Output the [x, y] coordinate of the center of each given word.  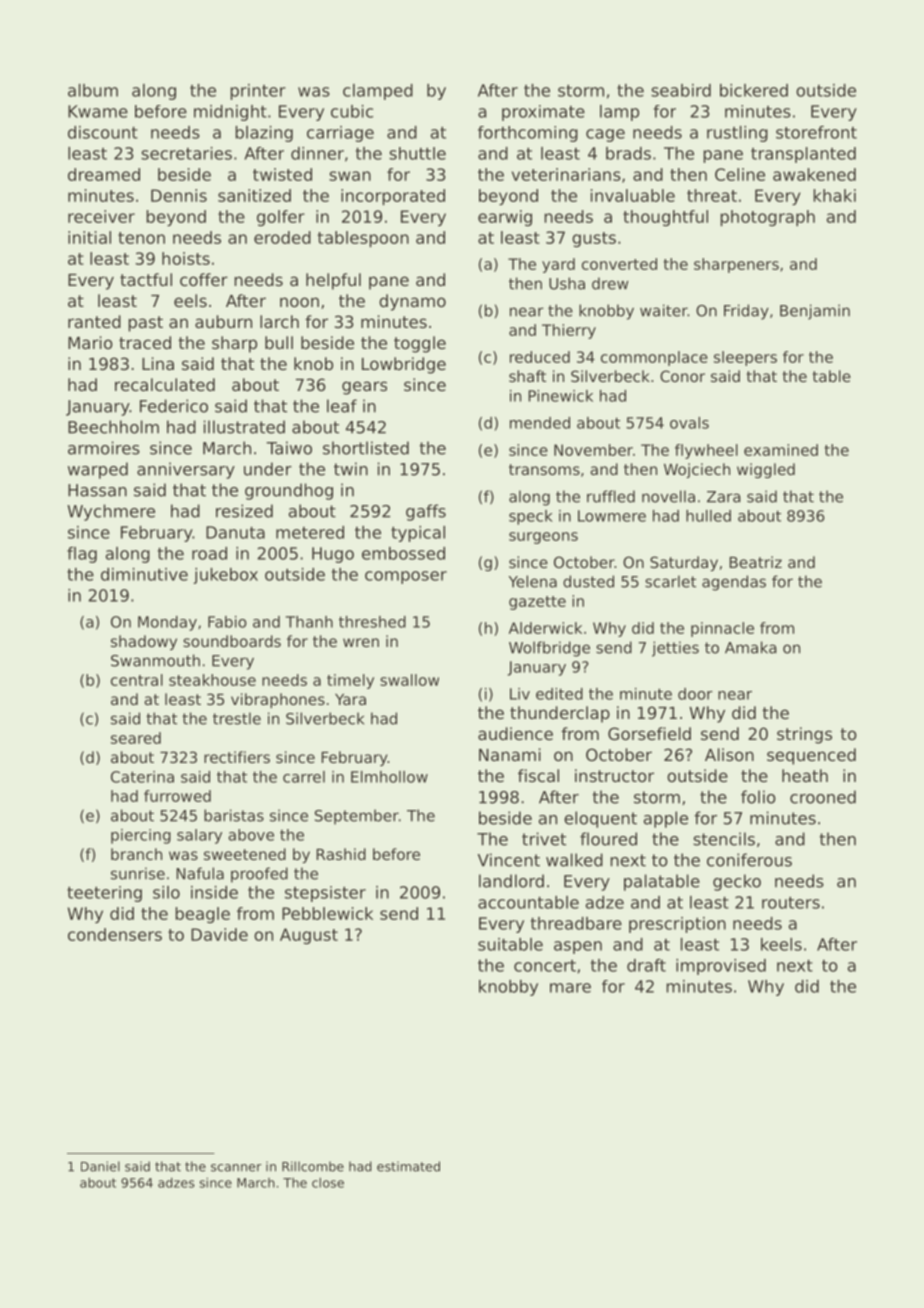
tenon [141, 238]
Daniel [100, 1166]
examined [781, 450]
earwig [505, 218]
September [357, 817]
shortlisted [366, 448]
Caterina [142, 777]
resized [244, 511]
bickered [754, 90]
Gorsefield [649, 733]
